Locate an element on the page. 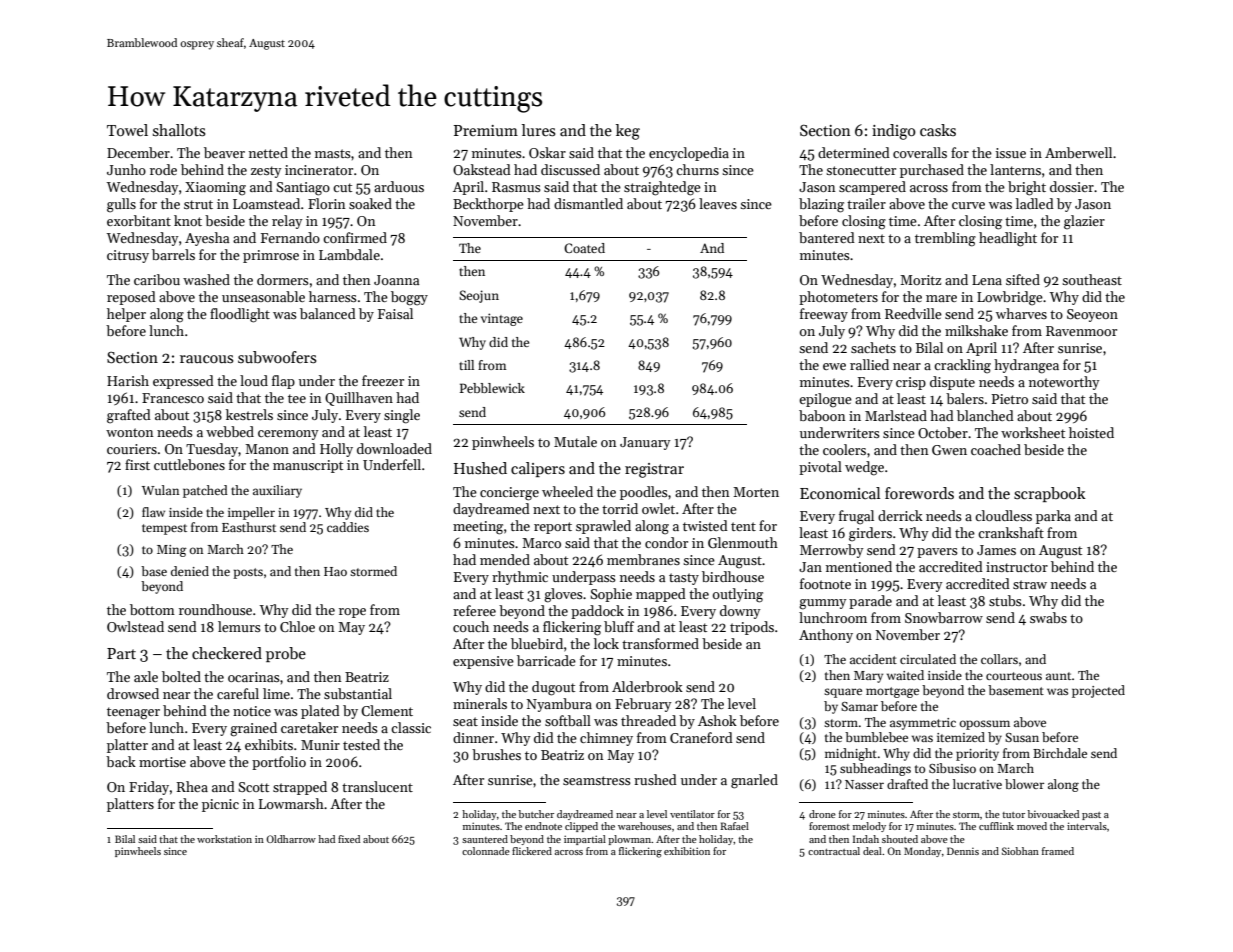 The width and height of the image is (1233, 952). casks is located at coordinates (938, 130).
